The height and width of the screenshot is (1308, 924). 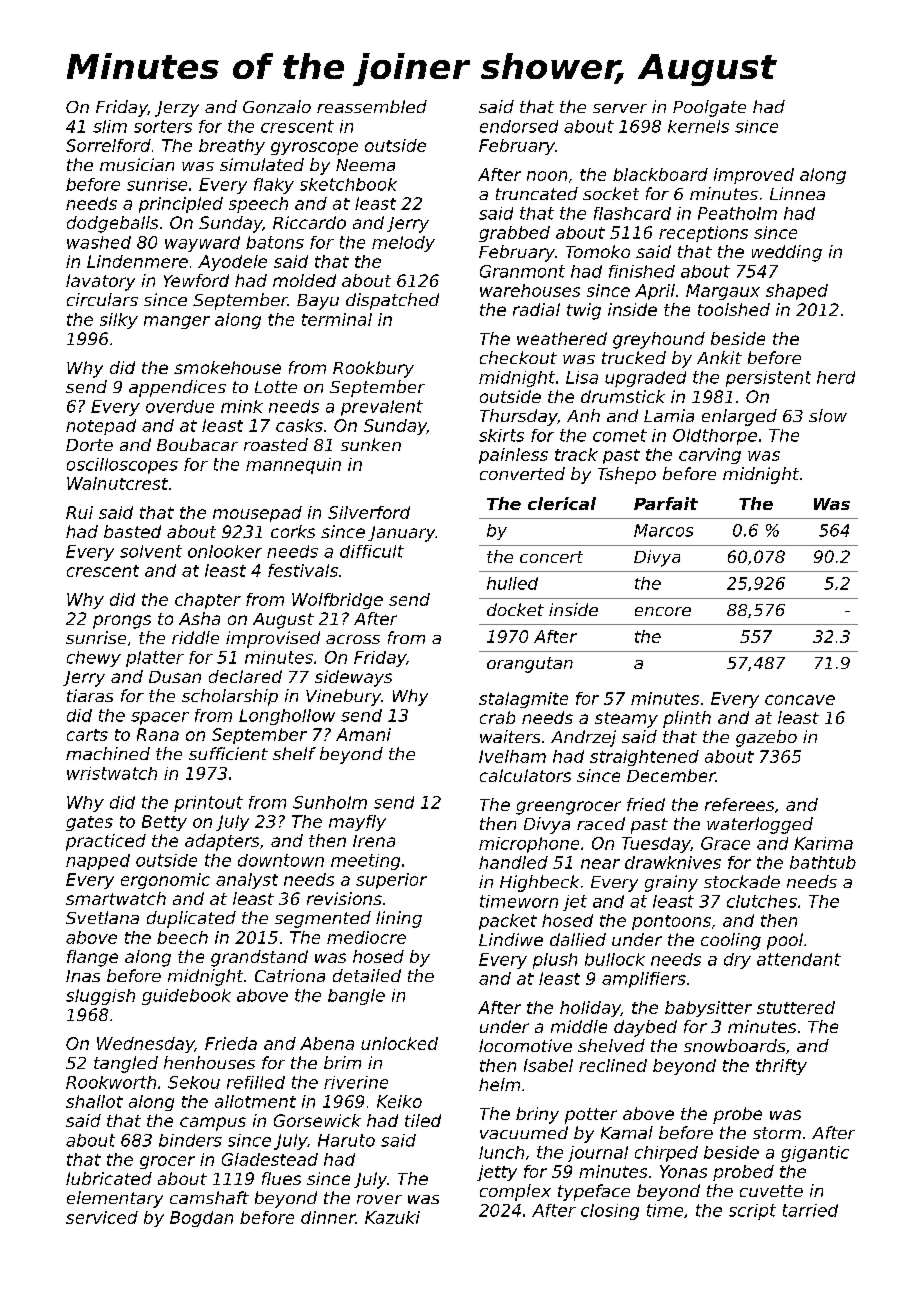 I want to click on melody, so click(x=403, y=244).
